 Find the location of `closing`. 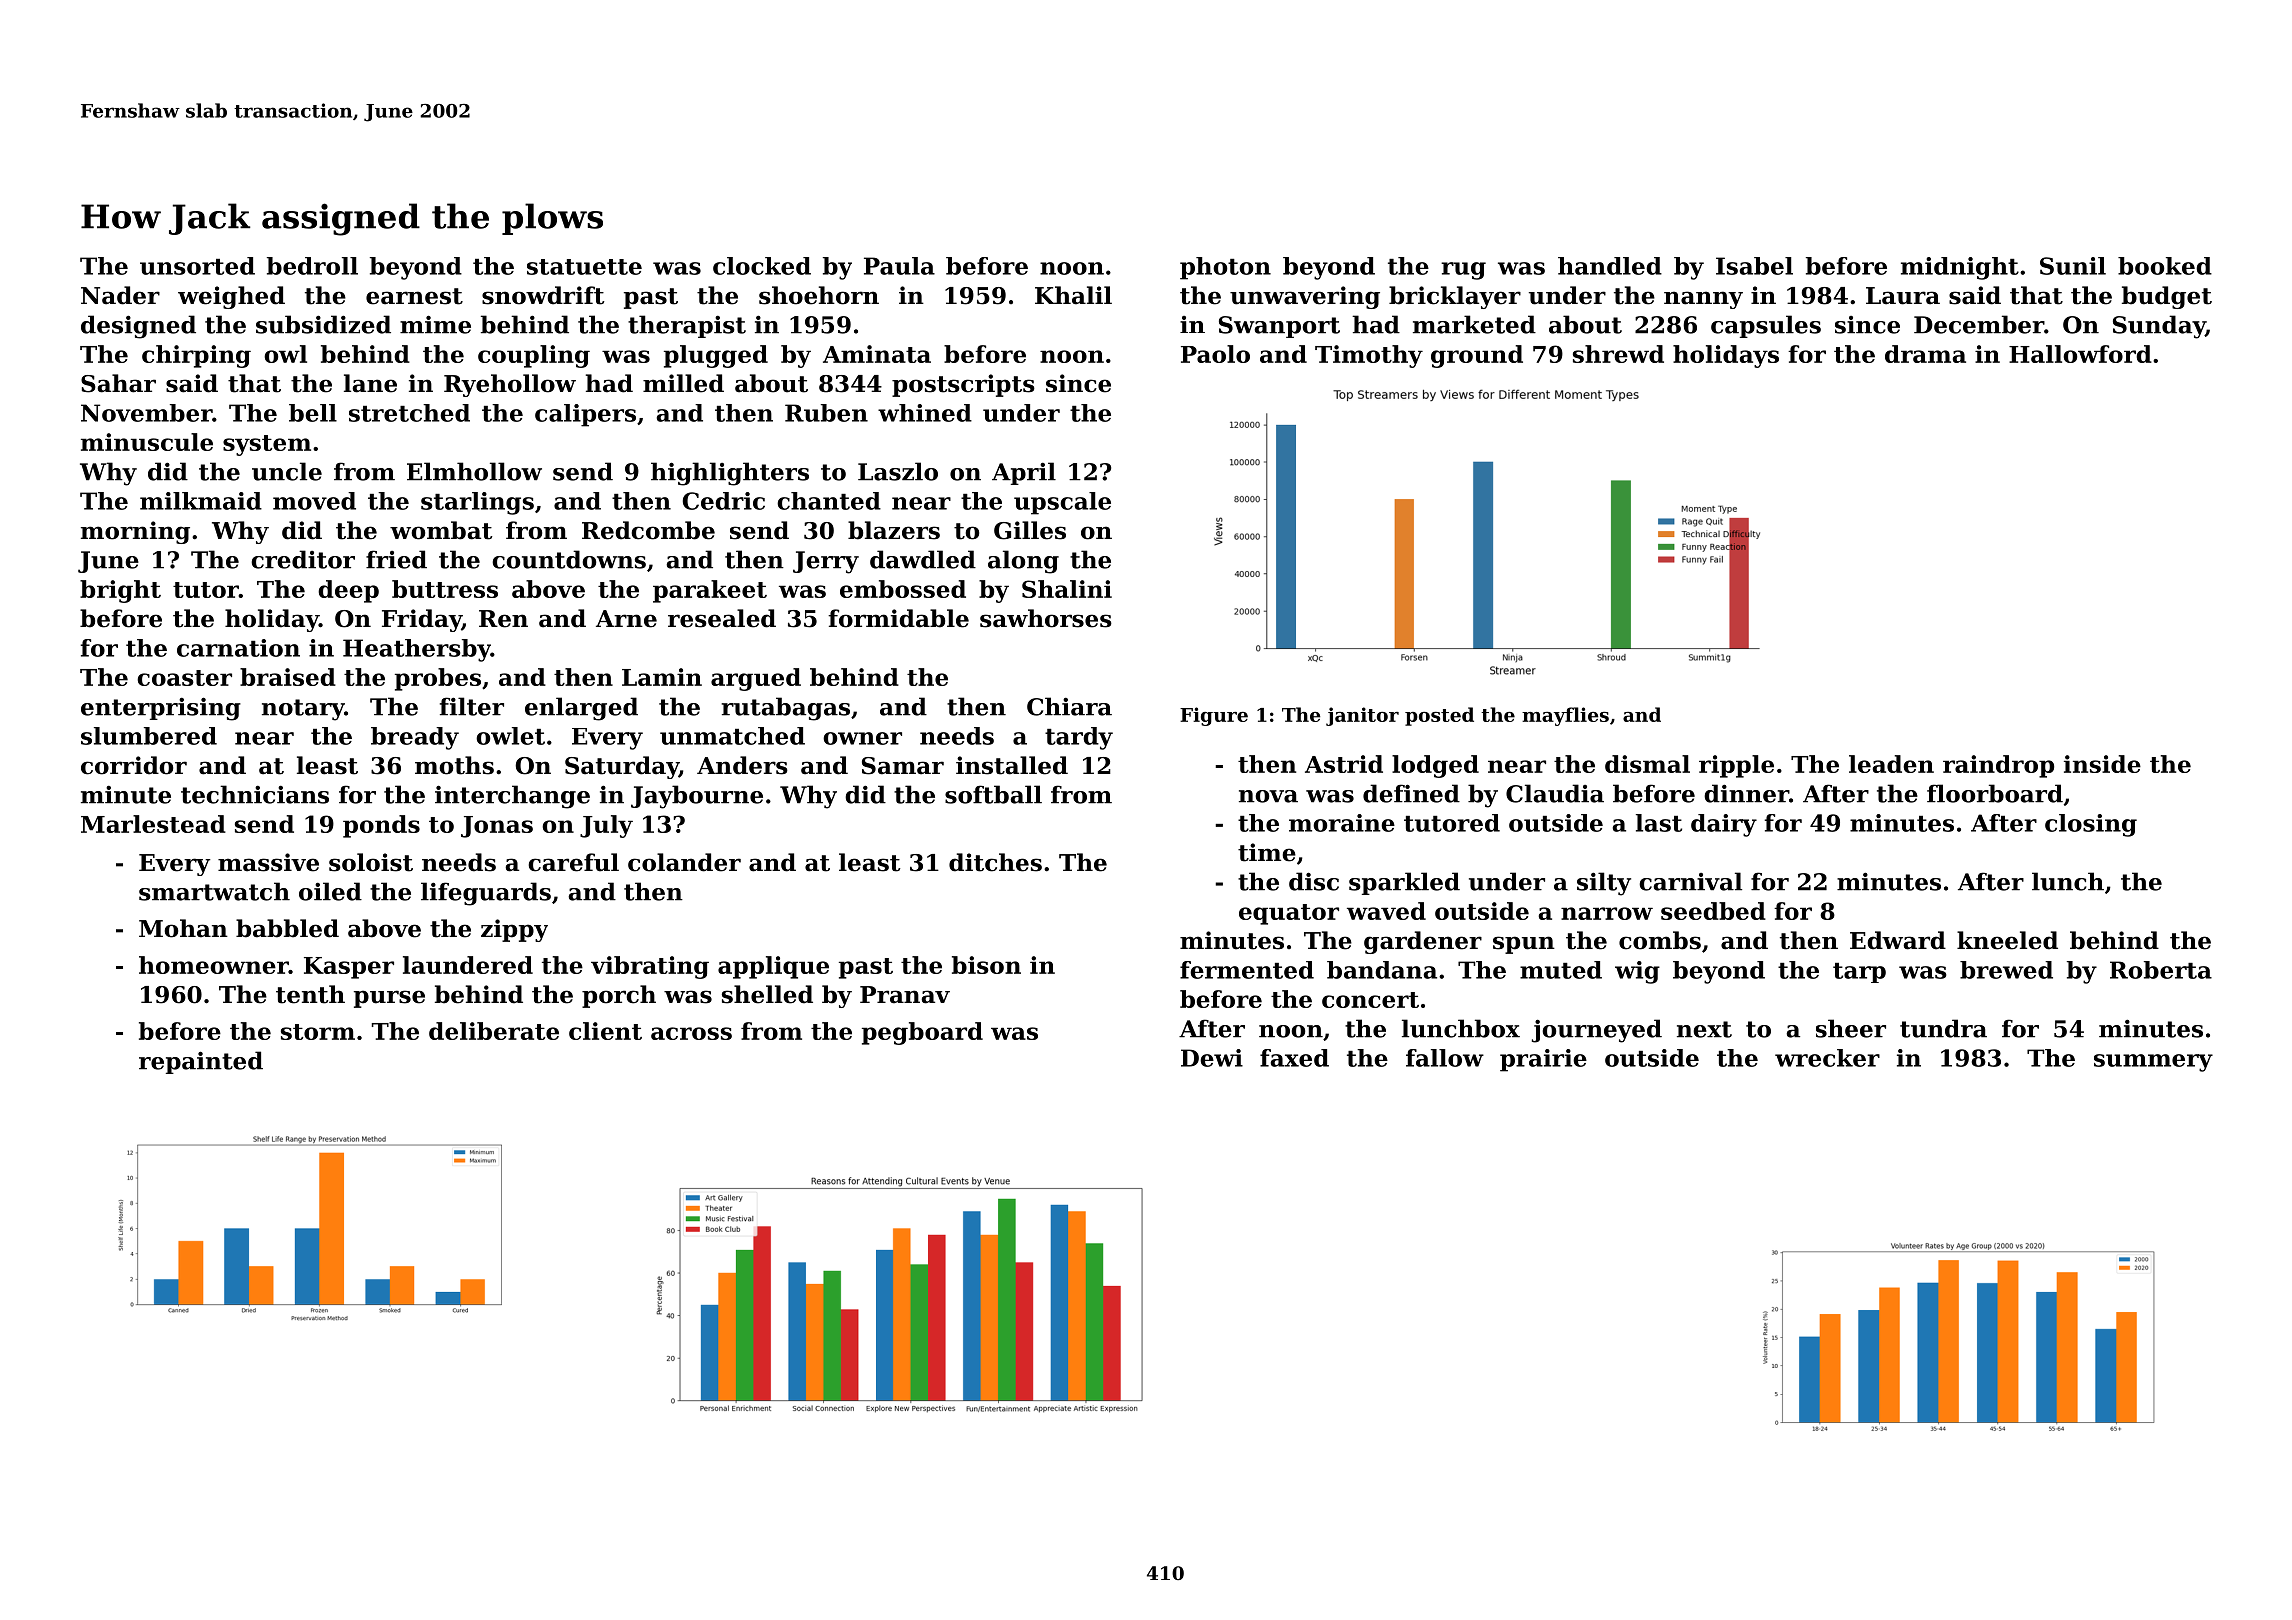

closing is located at coordinates (2091, 825).
